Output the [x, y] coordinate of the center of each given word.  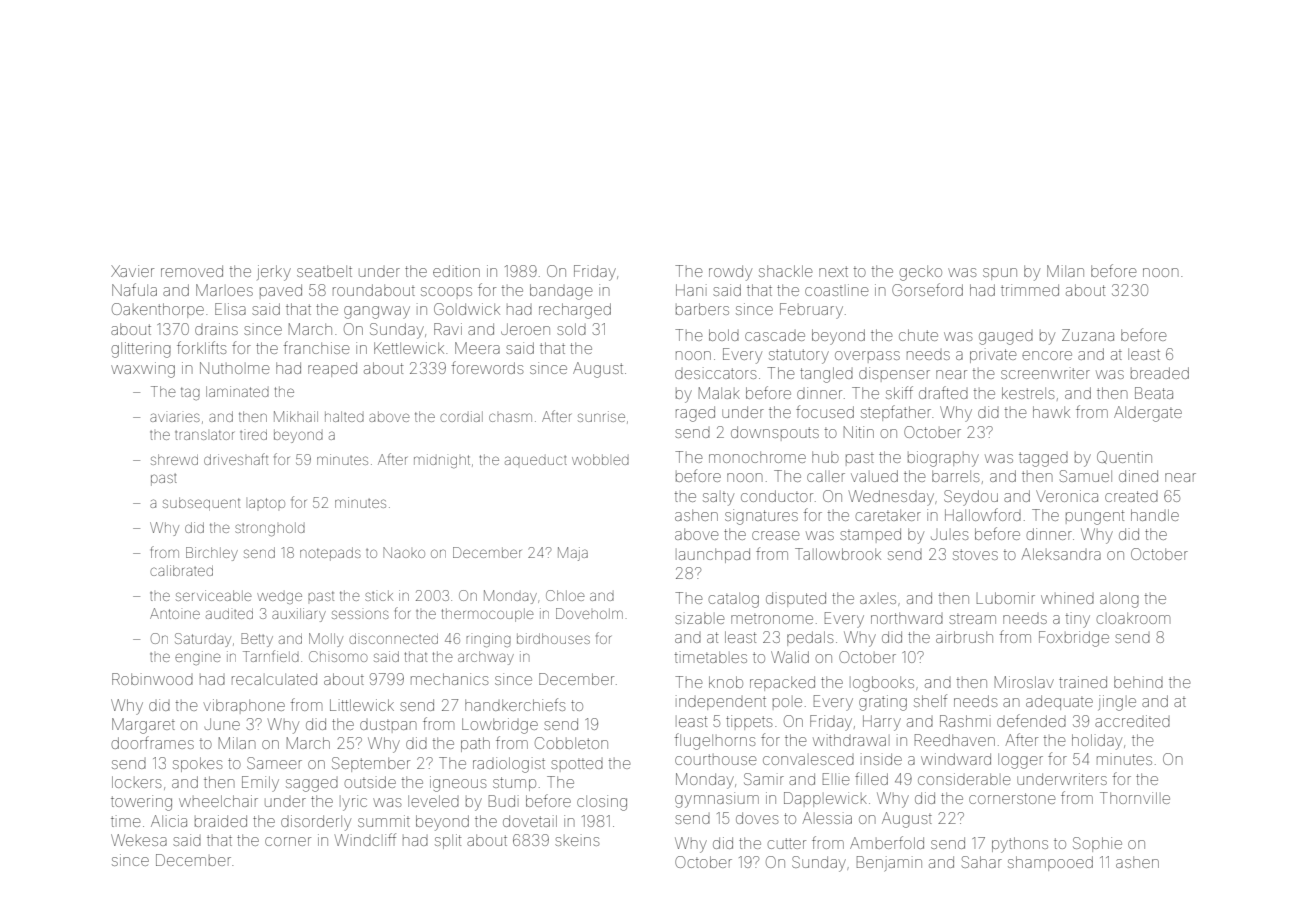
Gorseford [927, 289]
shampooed [1050, 863]
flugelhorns [715, 741]
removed [192, 271]
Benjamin [889, 863]
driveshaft [236, 459]
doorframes [152, 742]
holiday [1097, 742]
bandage [561, 292]
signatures [761, 517]
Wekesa [139, 840]
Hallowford [983, 514]
